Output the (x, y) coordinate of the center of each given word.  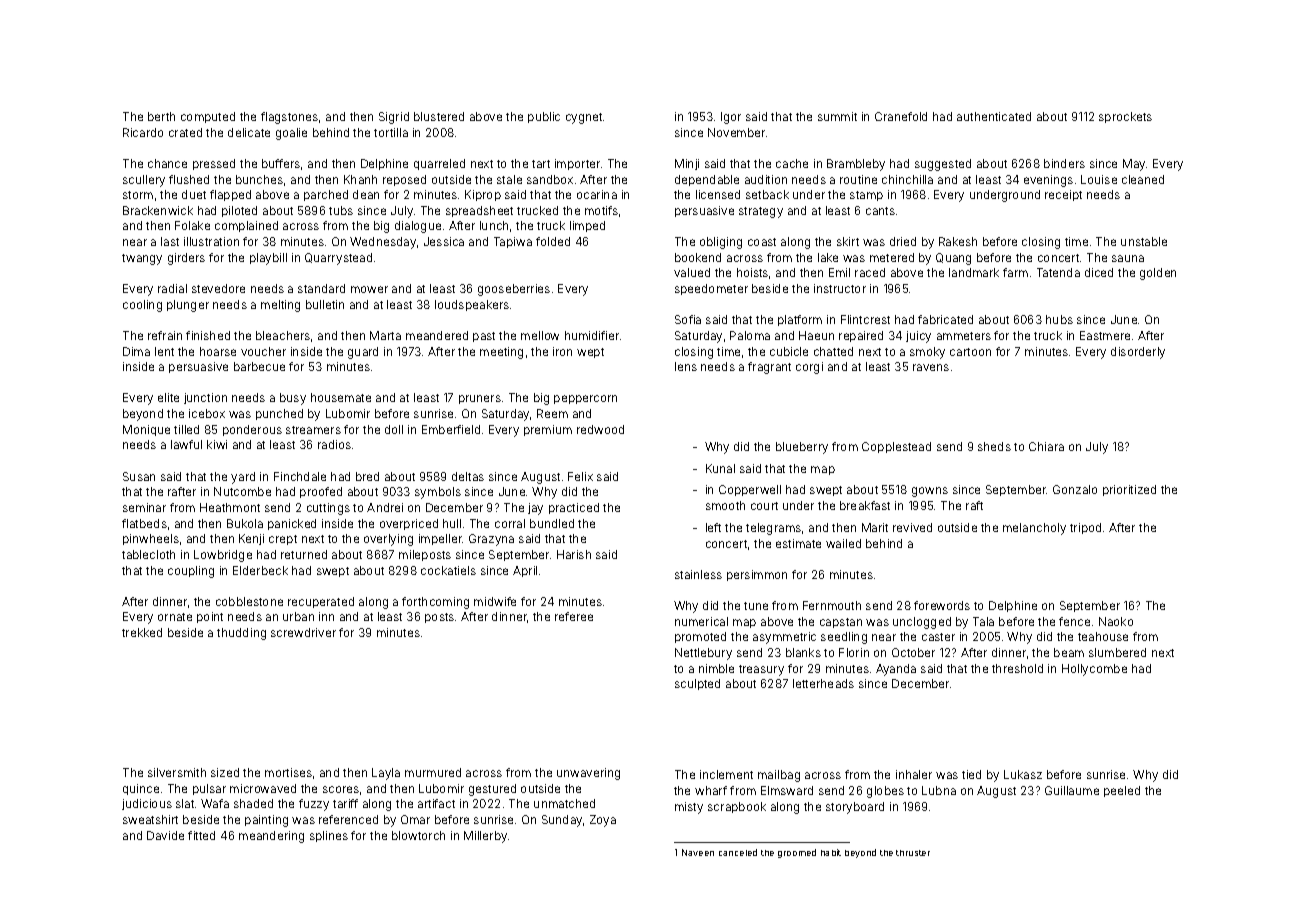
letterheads (823, 683)
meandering (271, 837)
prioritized (1129, 490)
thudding (241, 634)
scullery (144, 181)
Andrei (385, 507)
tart (541, 164)
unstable (1144, 241)
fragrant (769, 368)
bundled (552, 523)
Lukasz (1023, 774)
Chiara (1046, 446)
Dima (136, 351)
